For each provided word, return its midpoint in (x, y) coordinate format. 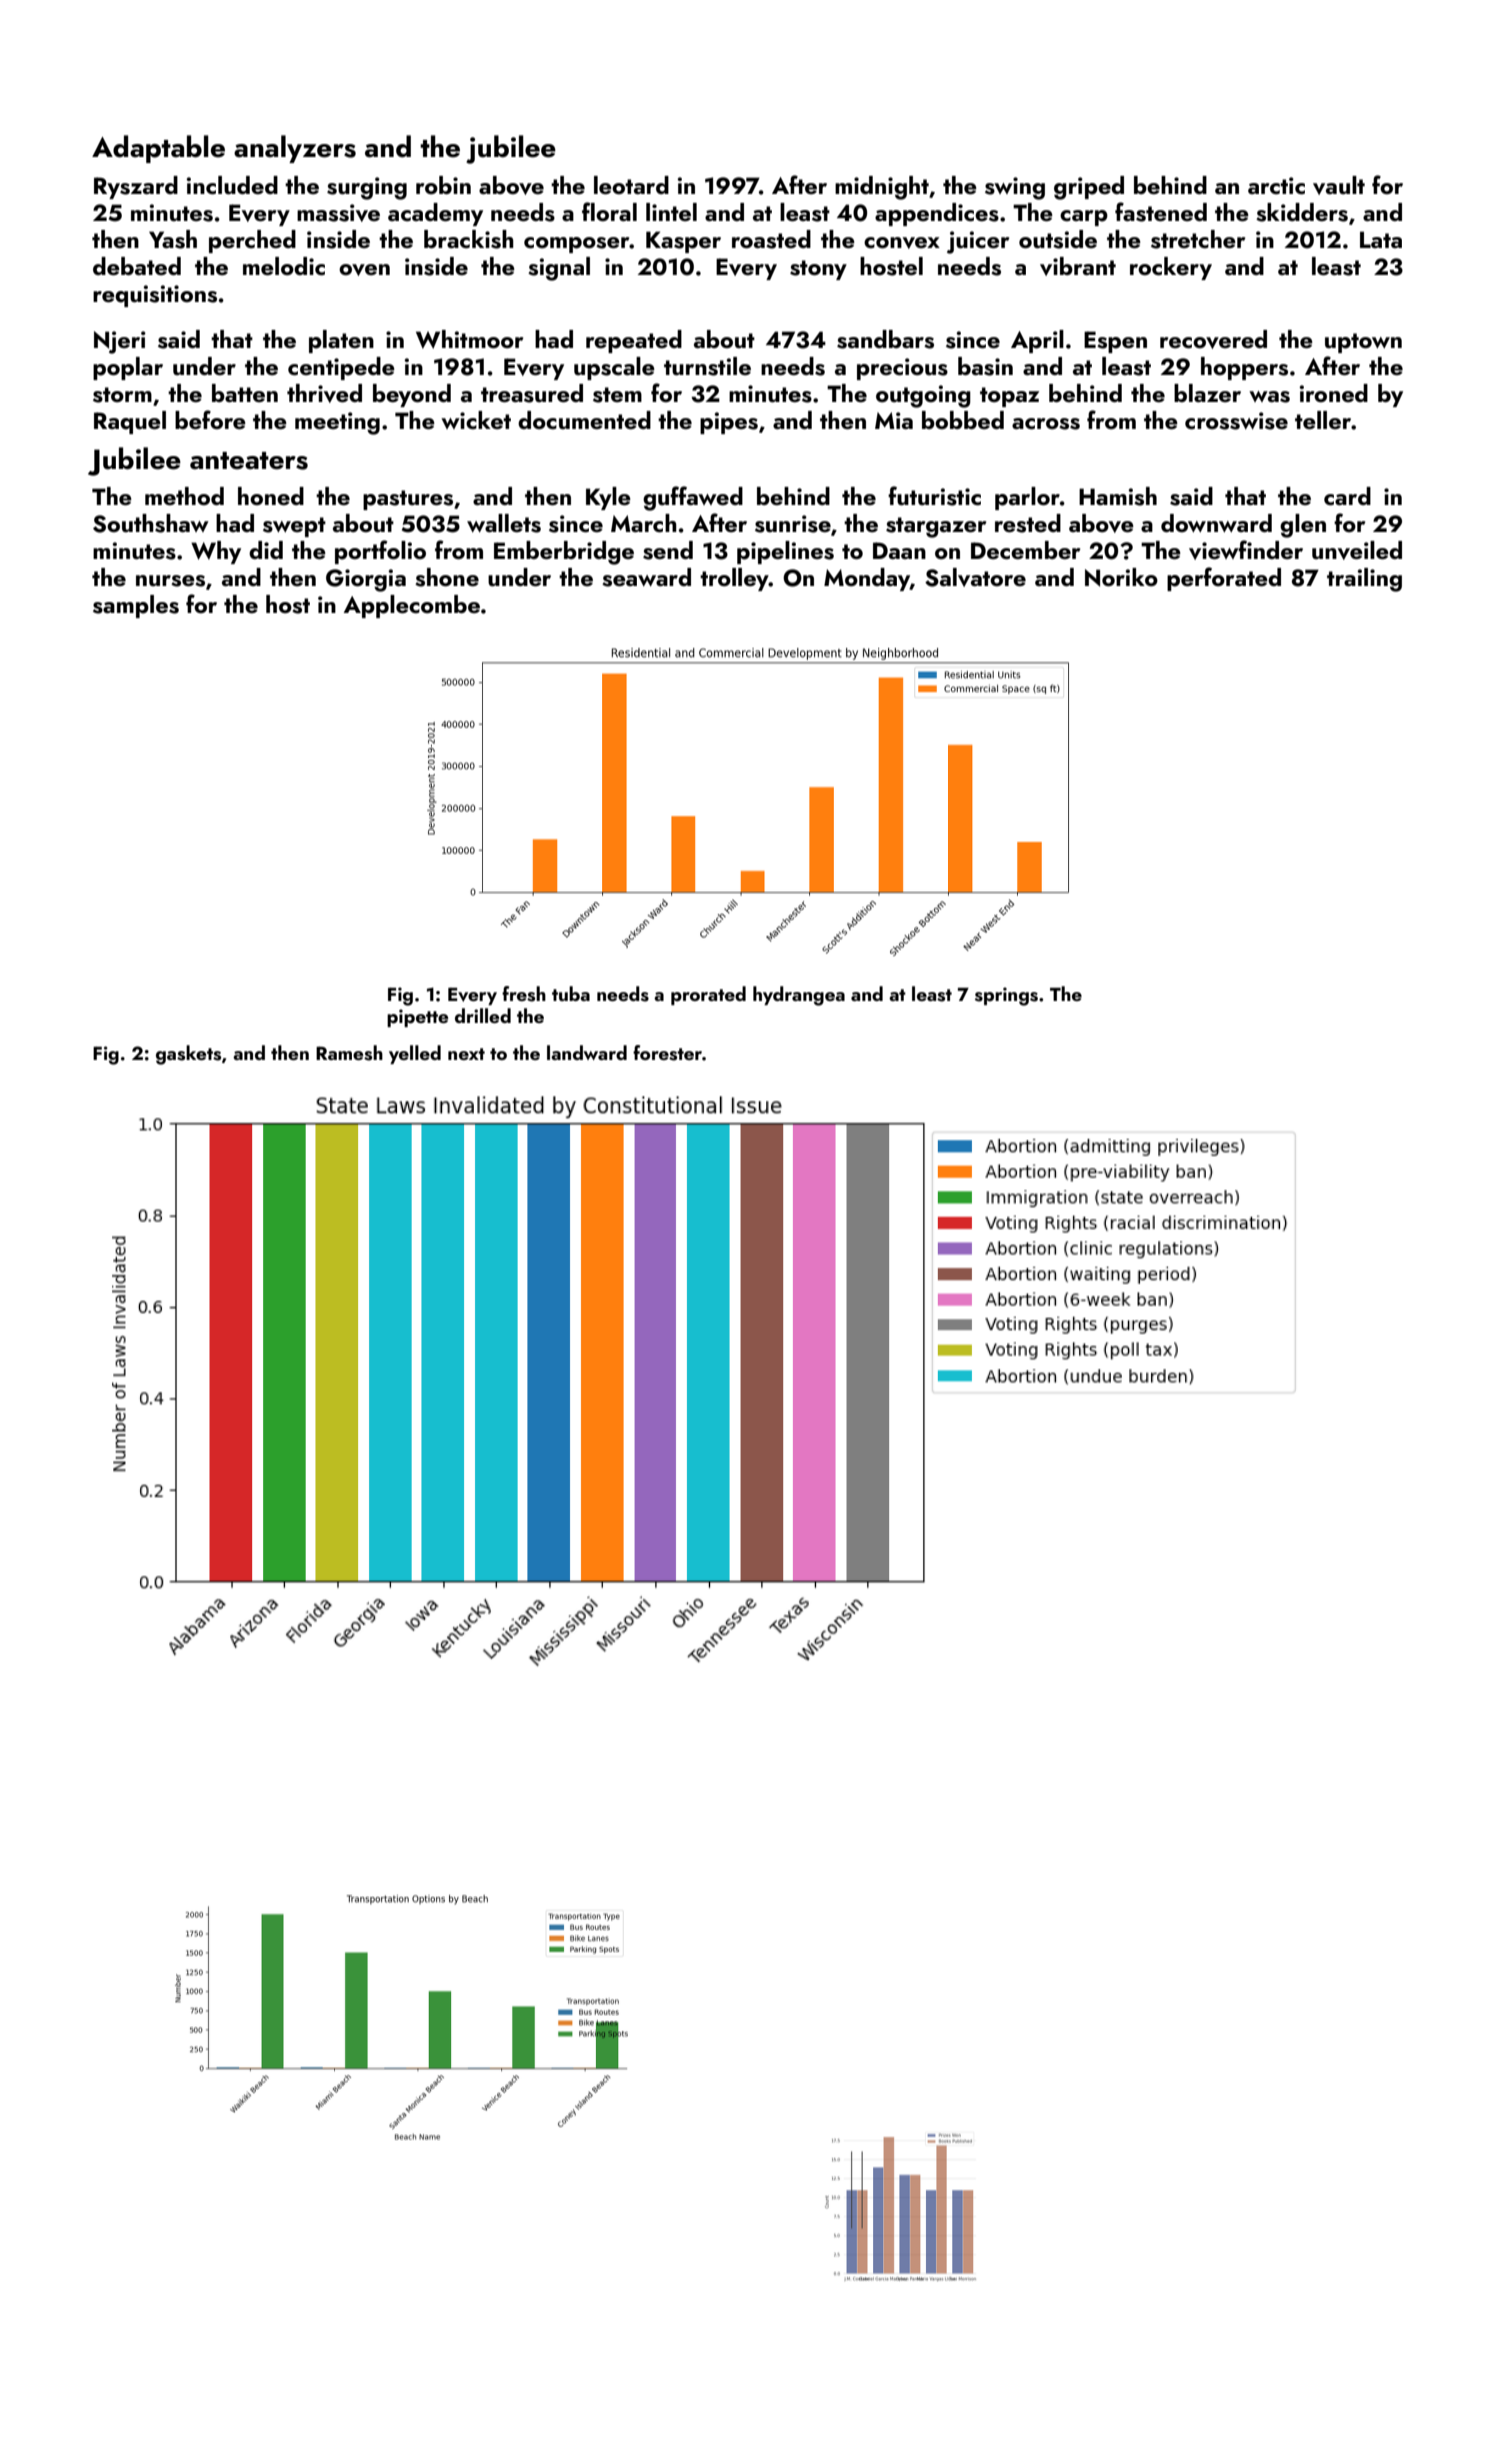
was (1269, 397)
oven (364, 270)
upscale (614, 368)
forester (667, 1053)
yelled (415, 1054)
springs (1006, 996)
